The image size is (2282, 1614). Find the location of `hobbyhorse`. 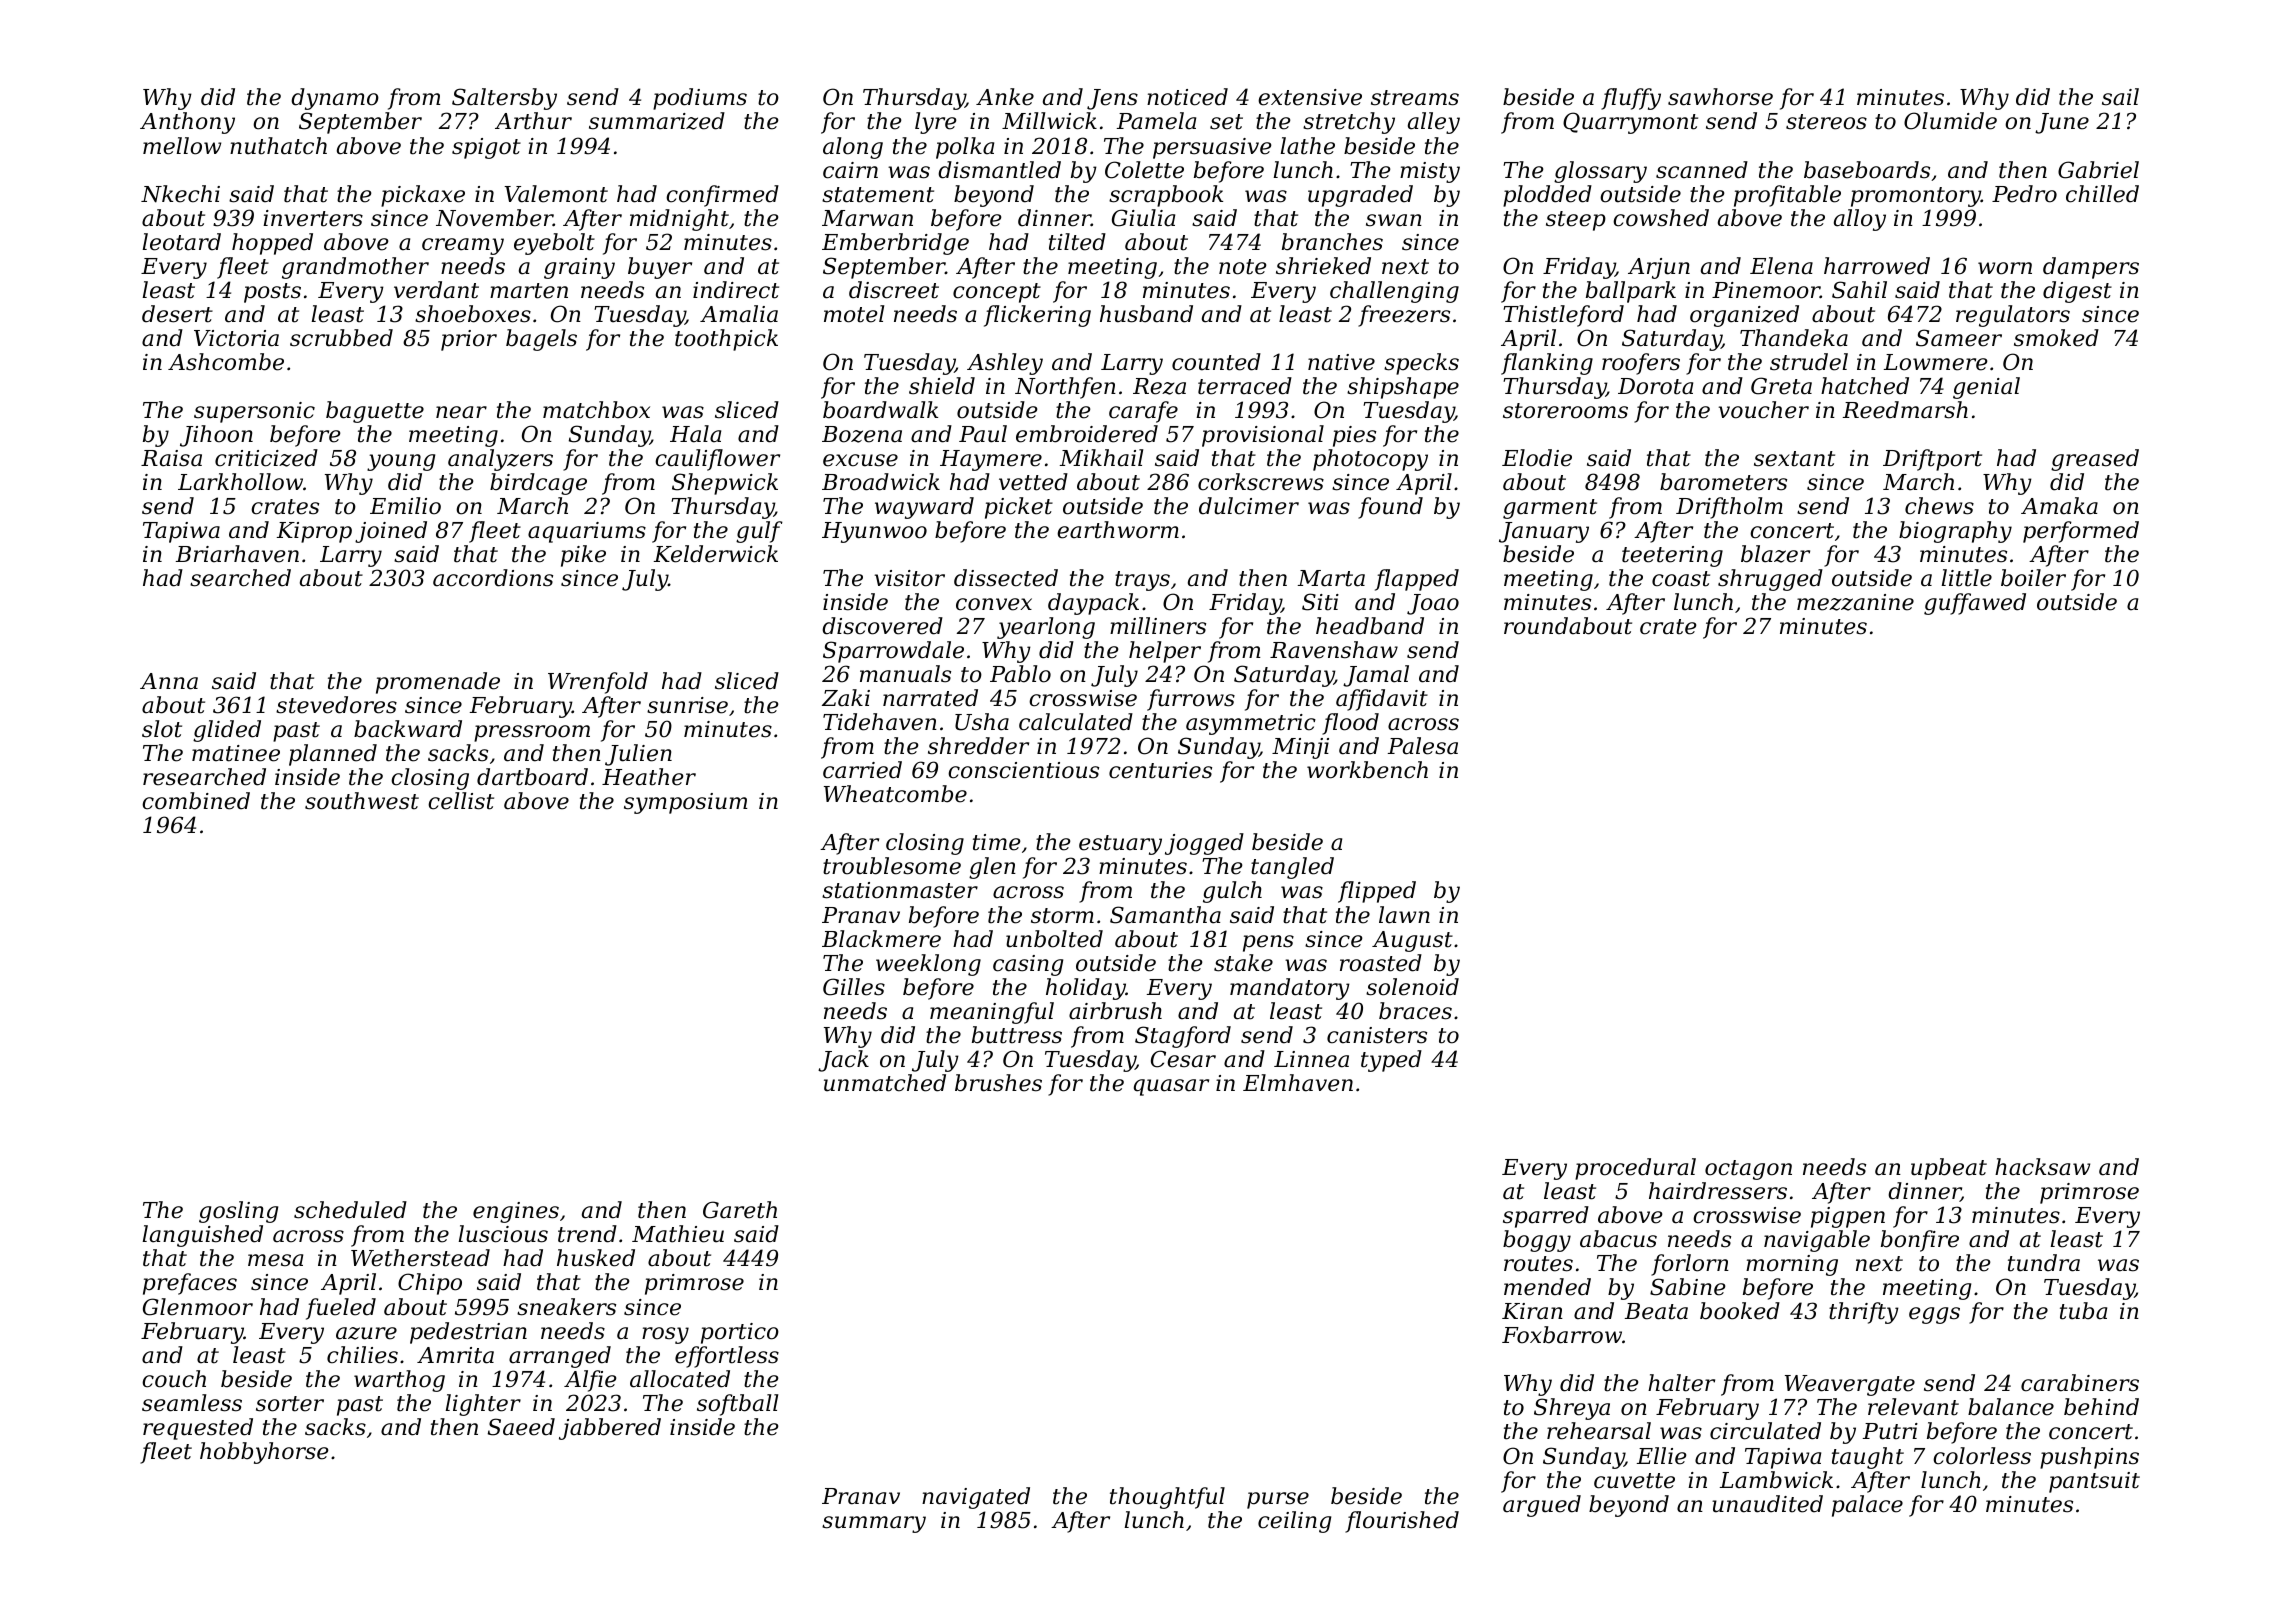

hobbyhorse is located at coordinates (264, 1453).
